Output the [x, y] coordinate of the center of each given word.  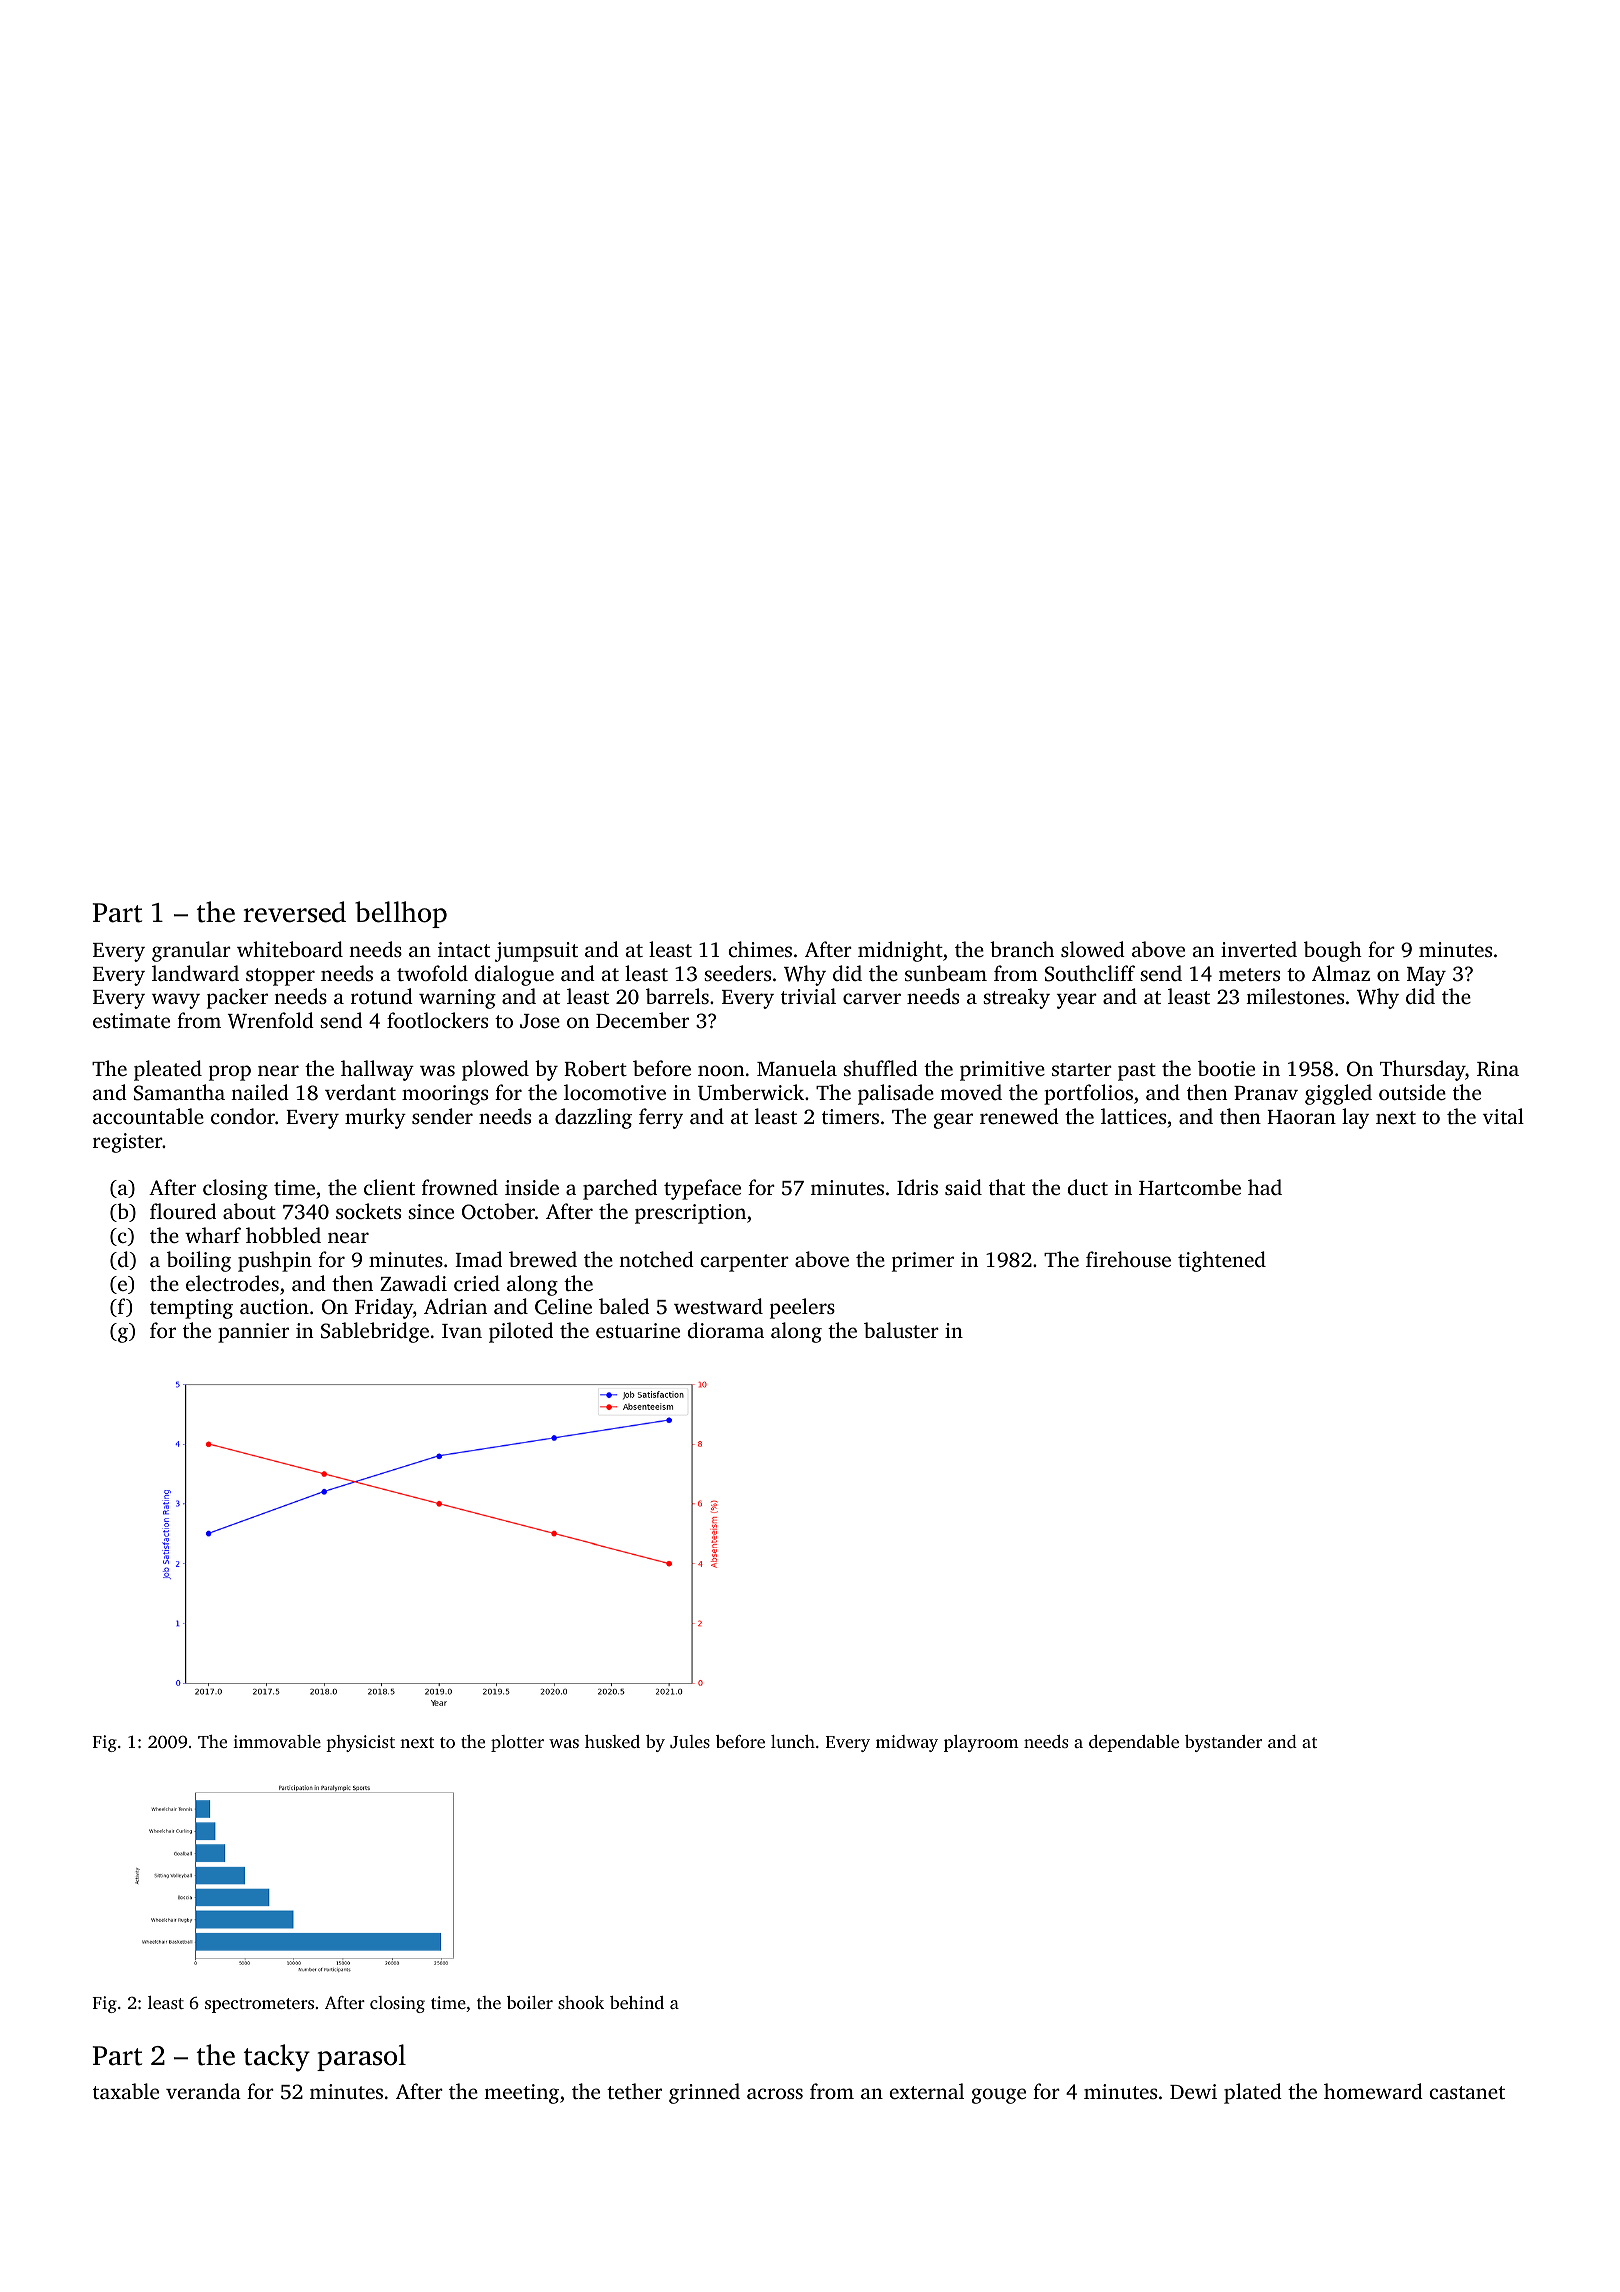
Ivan [462, 1331]
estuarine [638, 1330]
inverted [1259, 949]
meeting [521, 2094]
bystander [1223, 1743]
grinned [704, 2093]
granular [191, 951]
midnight [900, 951]
